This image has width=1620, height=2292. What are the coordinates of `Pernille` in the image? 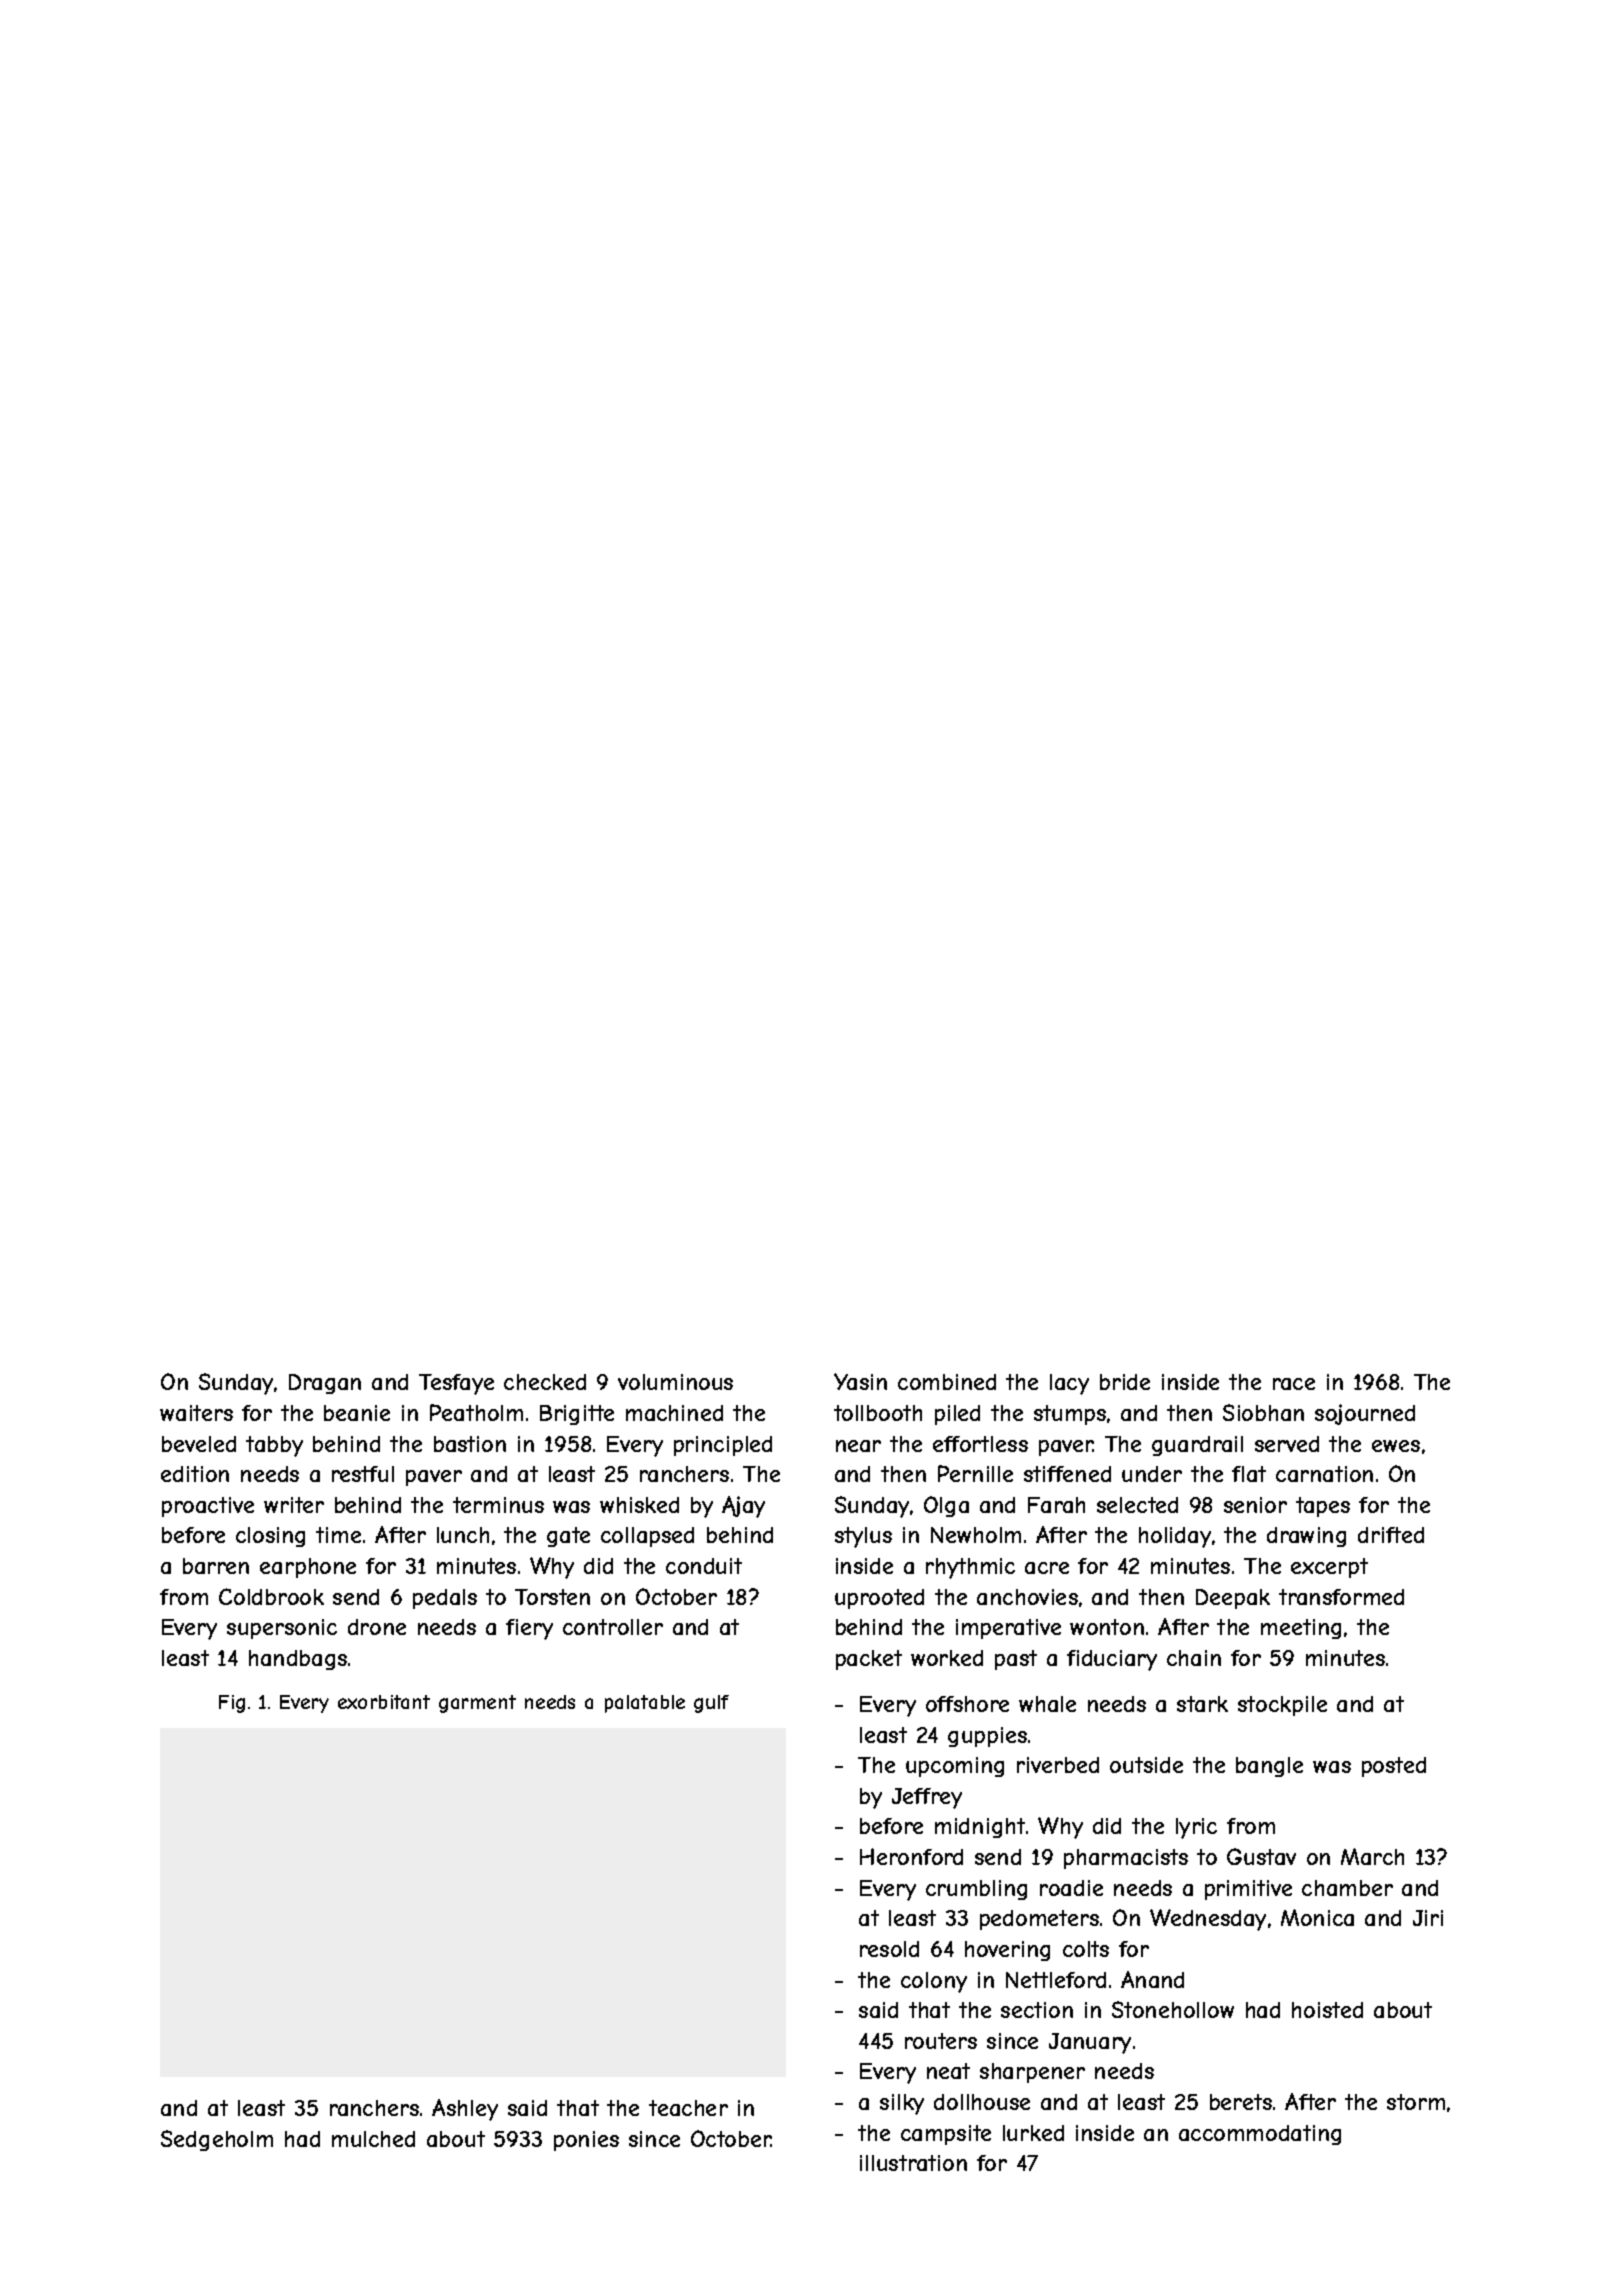 It's located at (975, 1473).
